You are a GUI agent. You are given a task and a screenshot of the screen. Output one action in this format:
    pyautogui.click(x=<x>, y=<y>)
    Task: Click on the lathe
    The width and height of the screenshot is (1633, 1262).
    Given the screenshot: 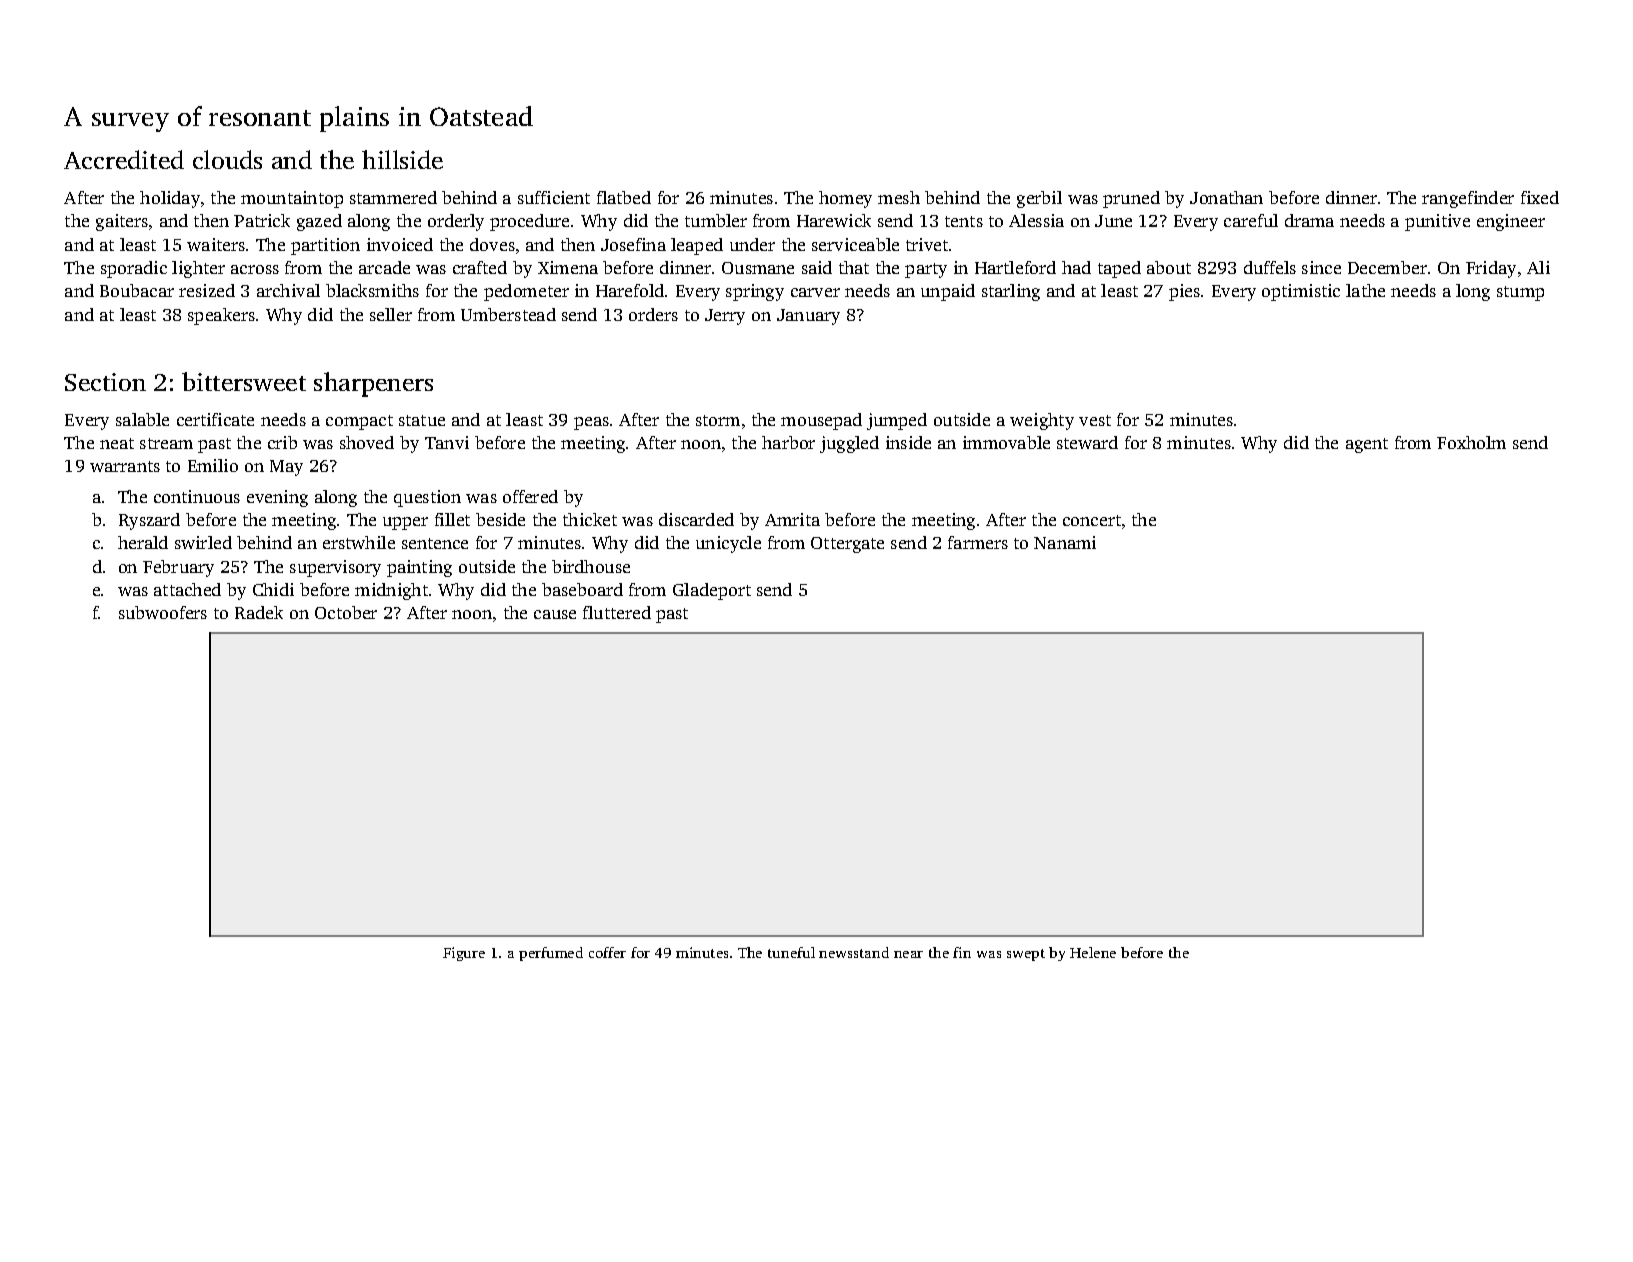 What is the action you would take?
    pyautogui.click(x=1365, y=290)
